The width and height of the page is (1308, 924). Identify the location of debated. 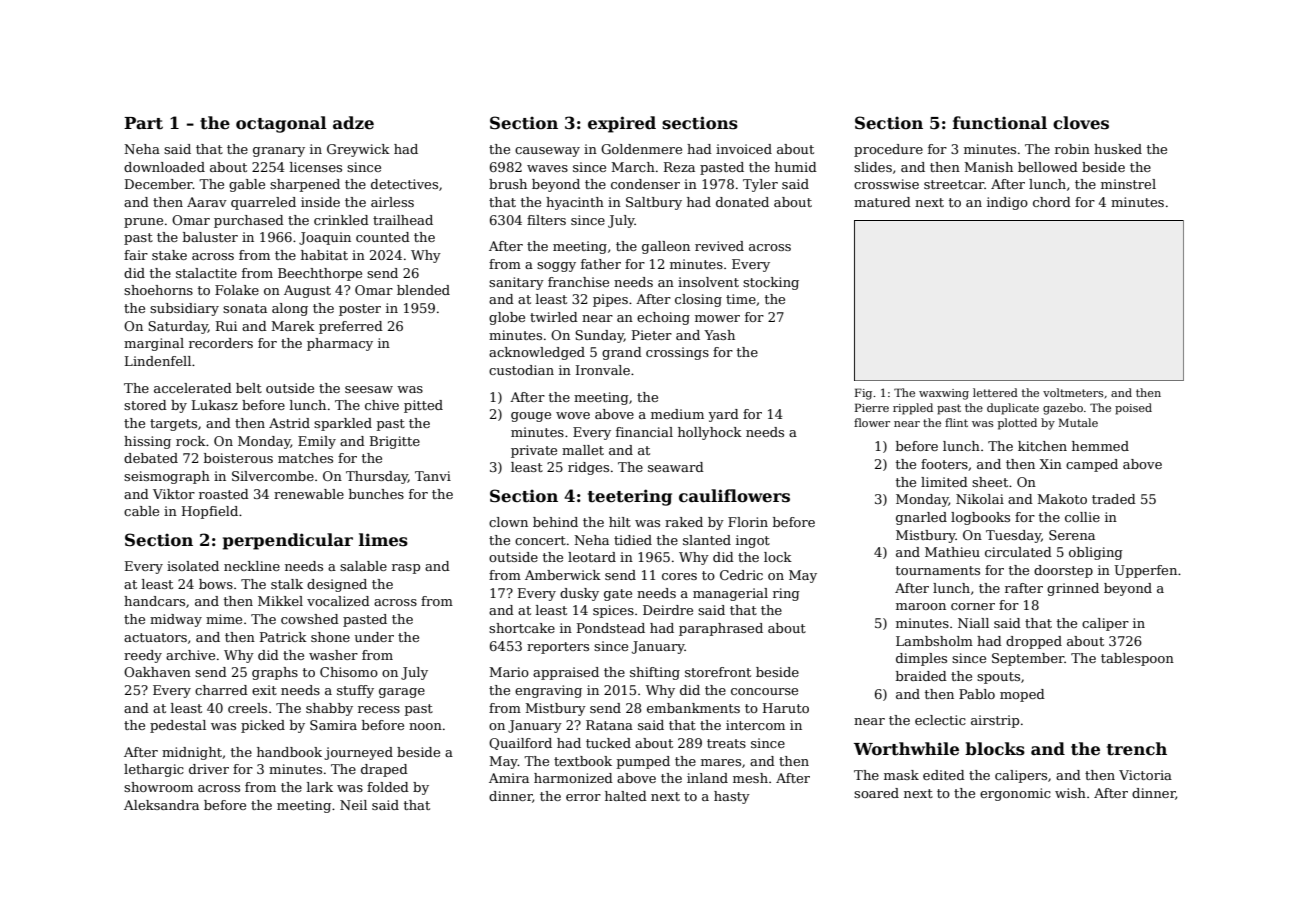
(151, 458).
